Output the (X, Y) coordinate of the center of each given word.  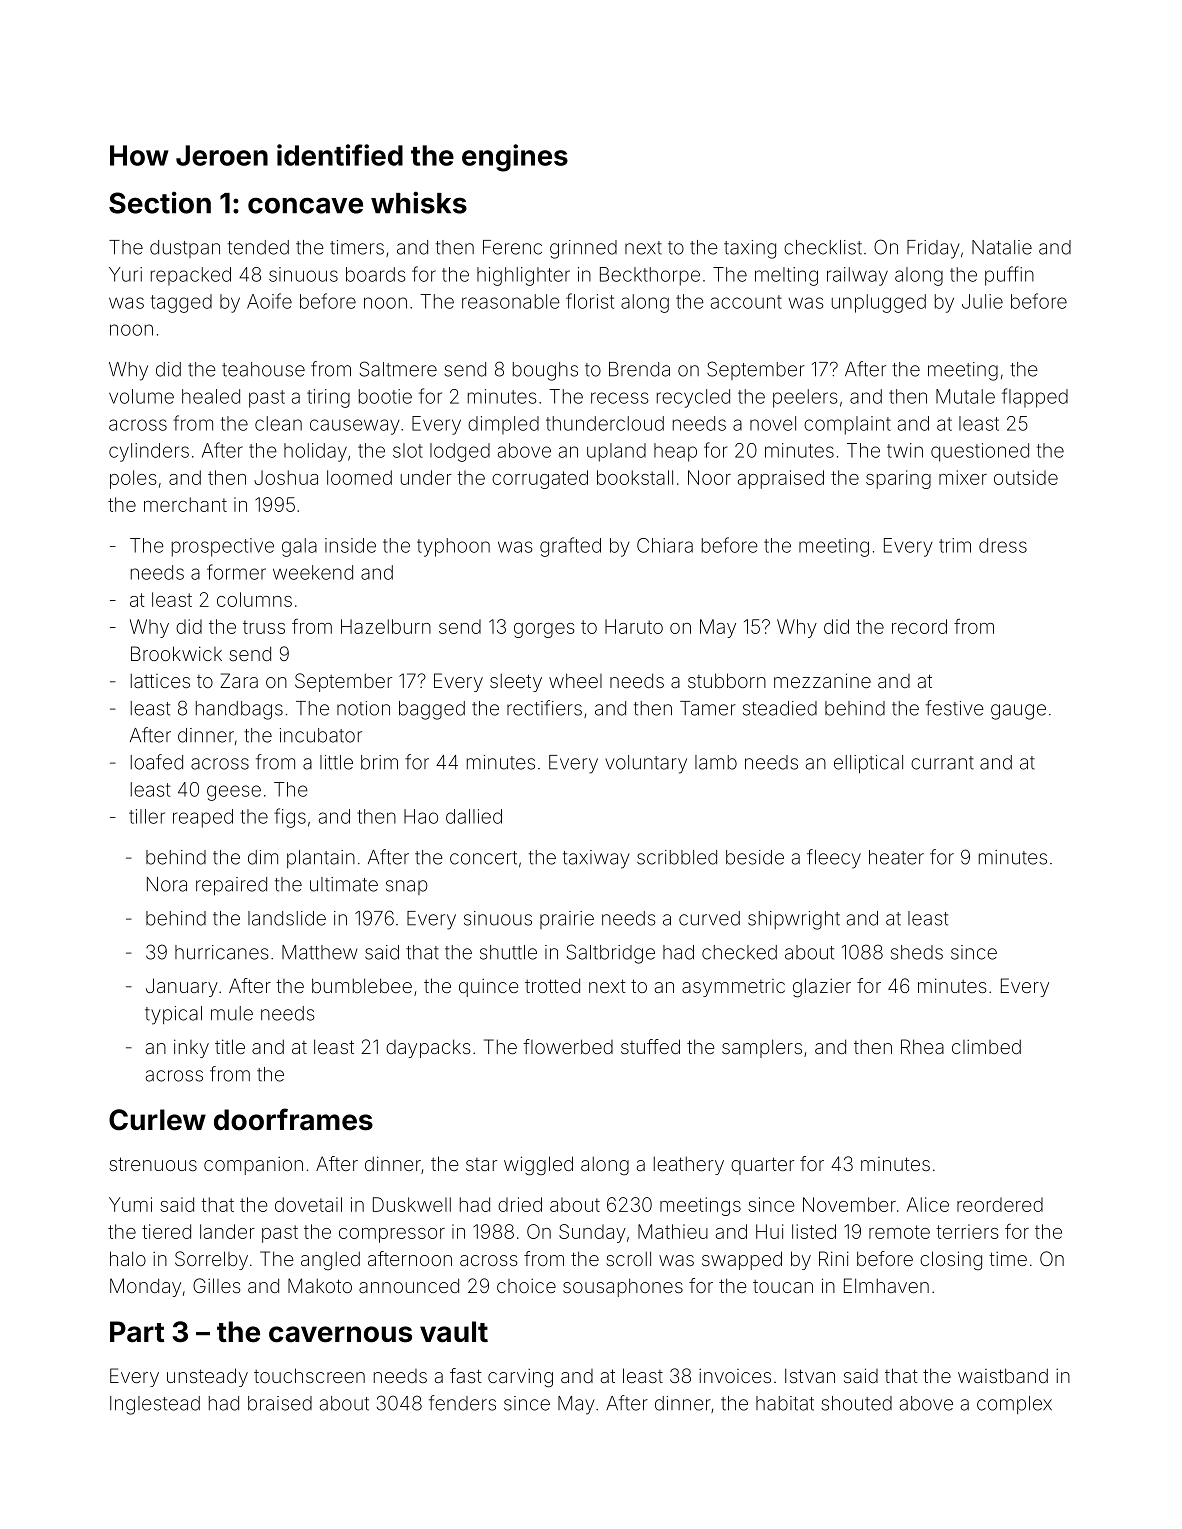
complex (1014, 1405)
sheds (917, 952)
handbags (239, 710)
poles (133, 479)
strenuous (153, 1164)
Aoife (269, 301)
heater (896, 857)
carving (520, 1378)
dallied (474, 816)
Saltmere (398, 369)
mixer (963, 477)
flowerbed (568, 1046)
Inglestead (155, 1405)
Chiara (665, 545)
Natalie (1002, 247)
